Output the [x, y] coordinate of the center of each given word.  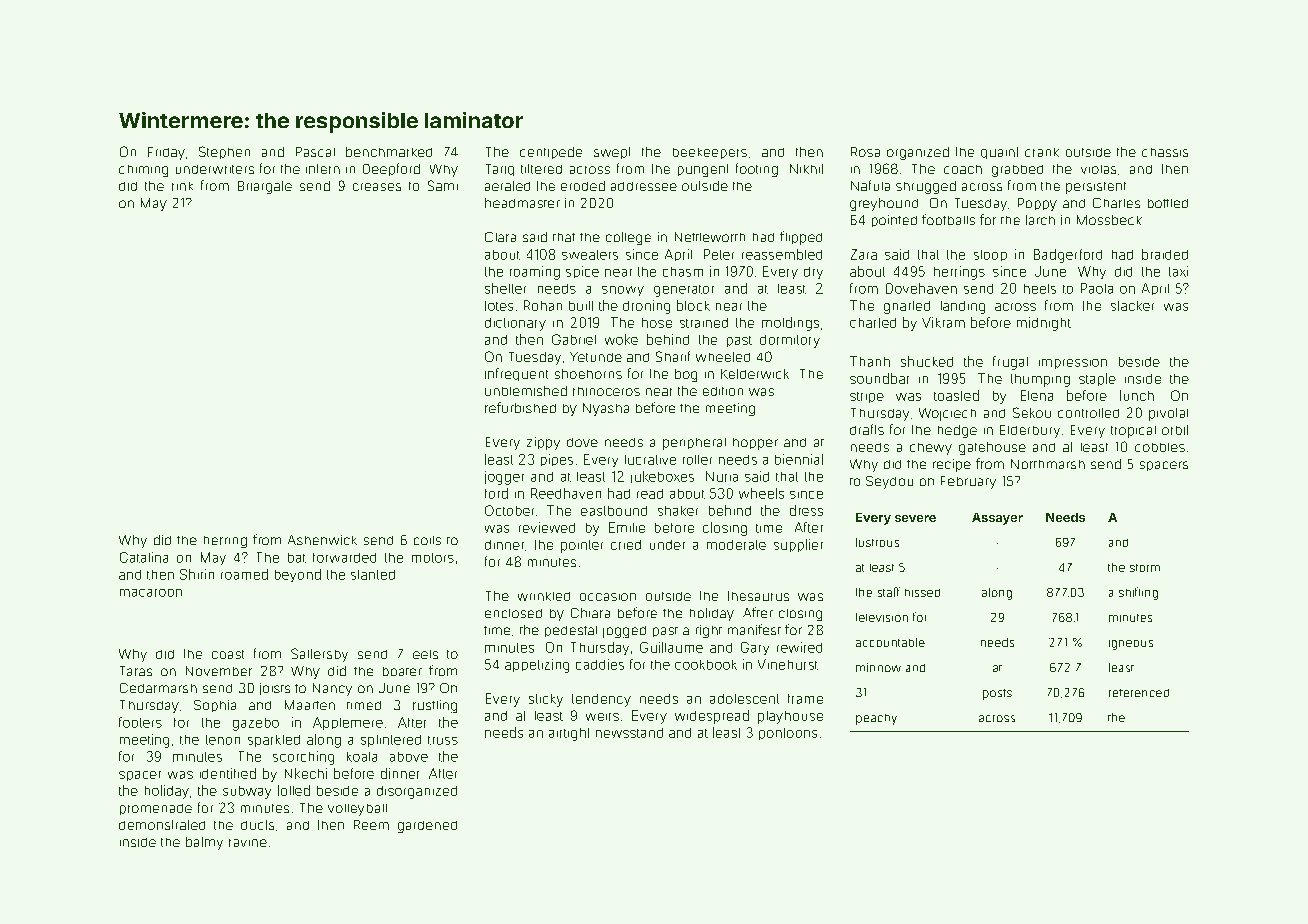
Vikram [943, 322]
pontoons [788, 734]
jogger [504, 478]
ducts [257, 825]
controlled [1088, 413]
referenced [1139, 693]
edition [723, 391]
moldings [790, 324]
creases [377, 187]
